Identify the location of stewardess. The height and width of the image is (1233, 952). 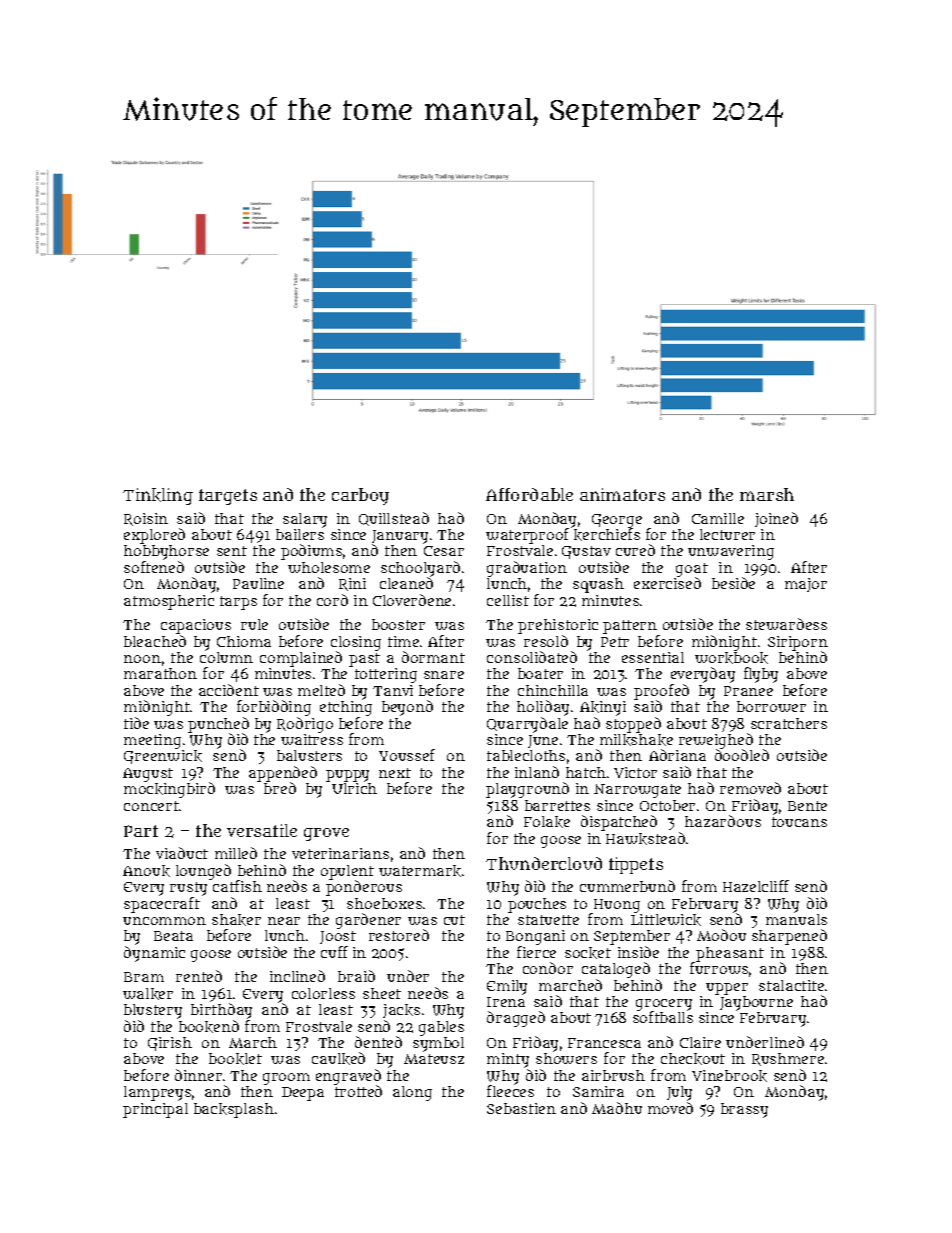
(786, 624).
